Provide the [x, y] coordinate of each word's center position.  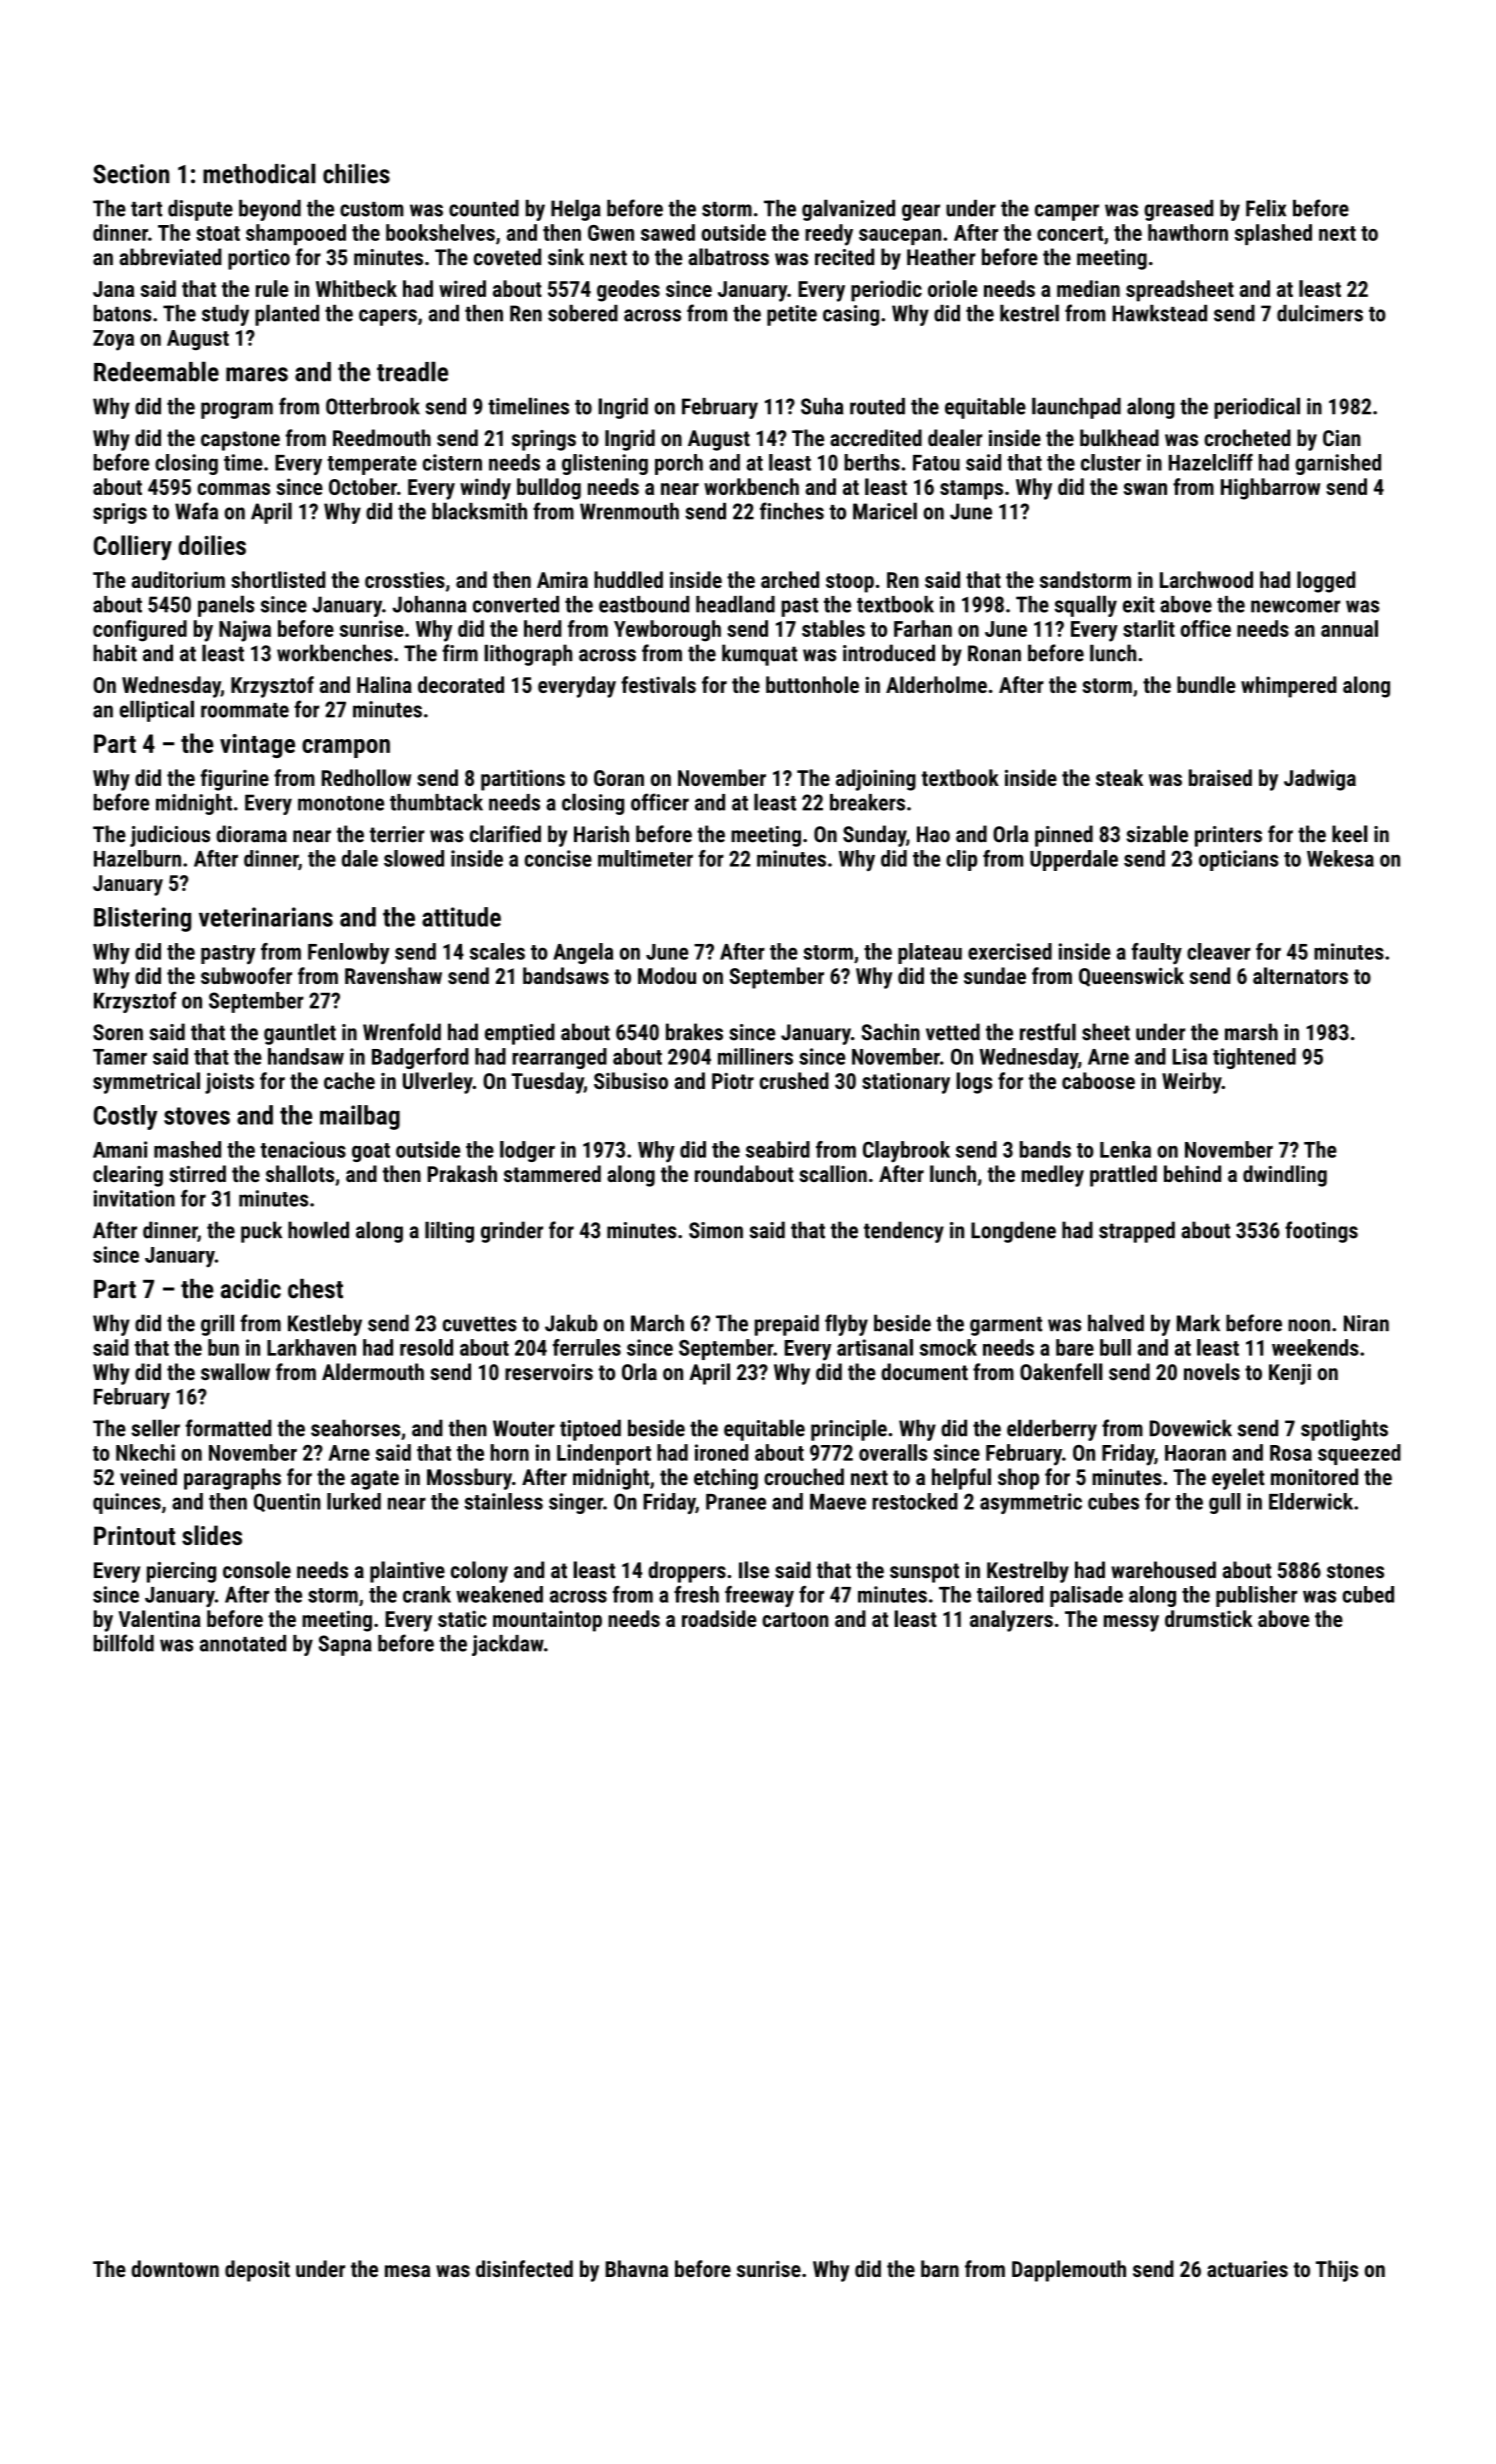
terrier [397, 834]
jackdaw [508, 1645]
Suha [822, 406]
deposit [257, 2271]
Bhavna [636, 2268]
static [462, 1618]
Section [131, 174]
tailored [1010, 1594]
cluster [1111, 462]
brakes [694, 1032]
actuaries [1247, 2269]
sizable [1157, 834]
